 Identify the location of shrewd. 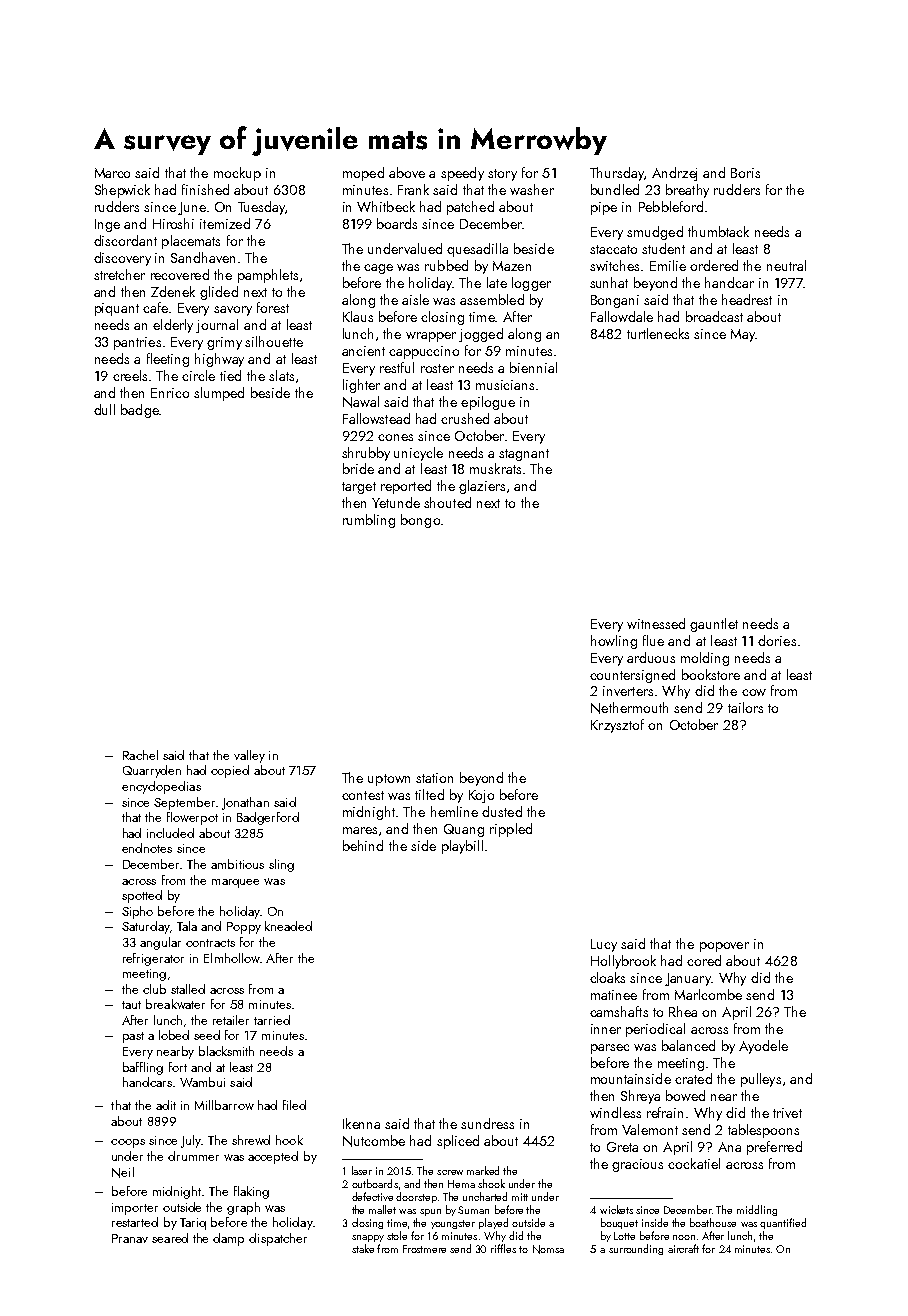
(251, 1140).
